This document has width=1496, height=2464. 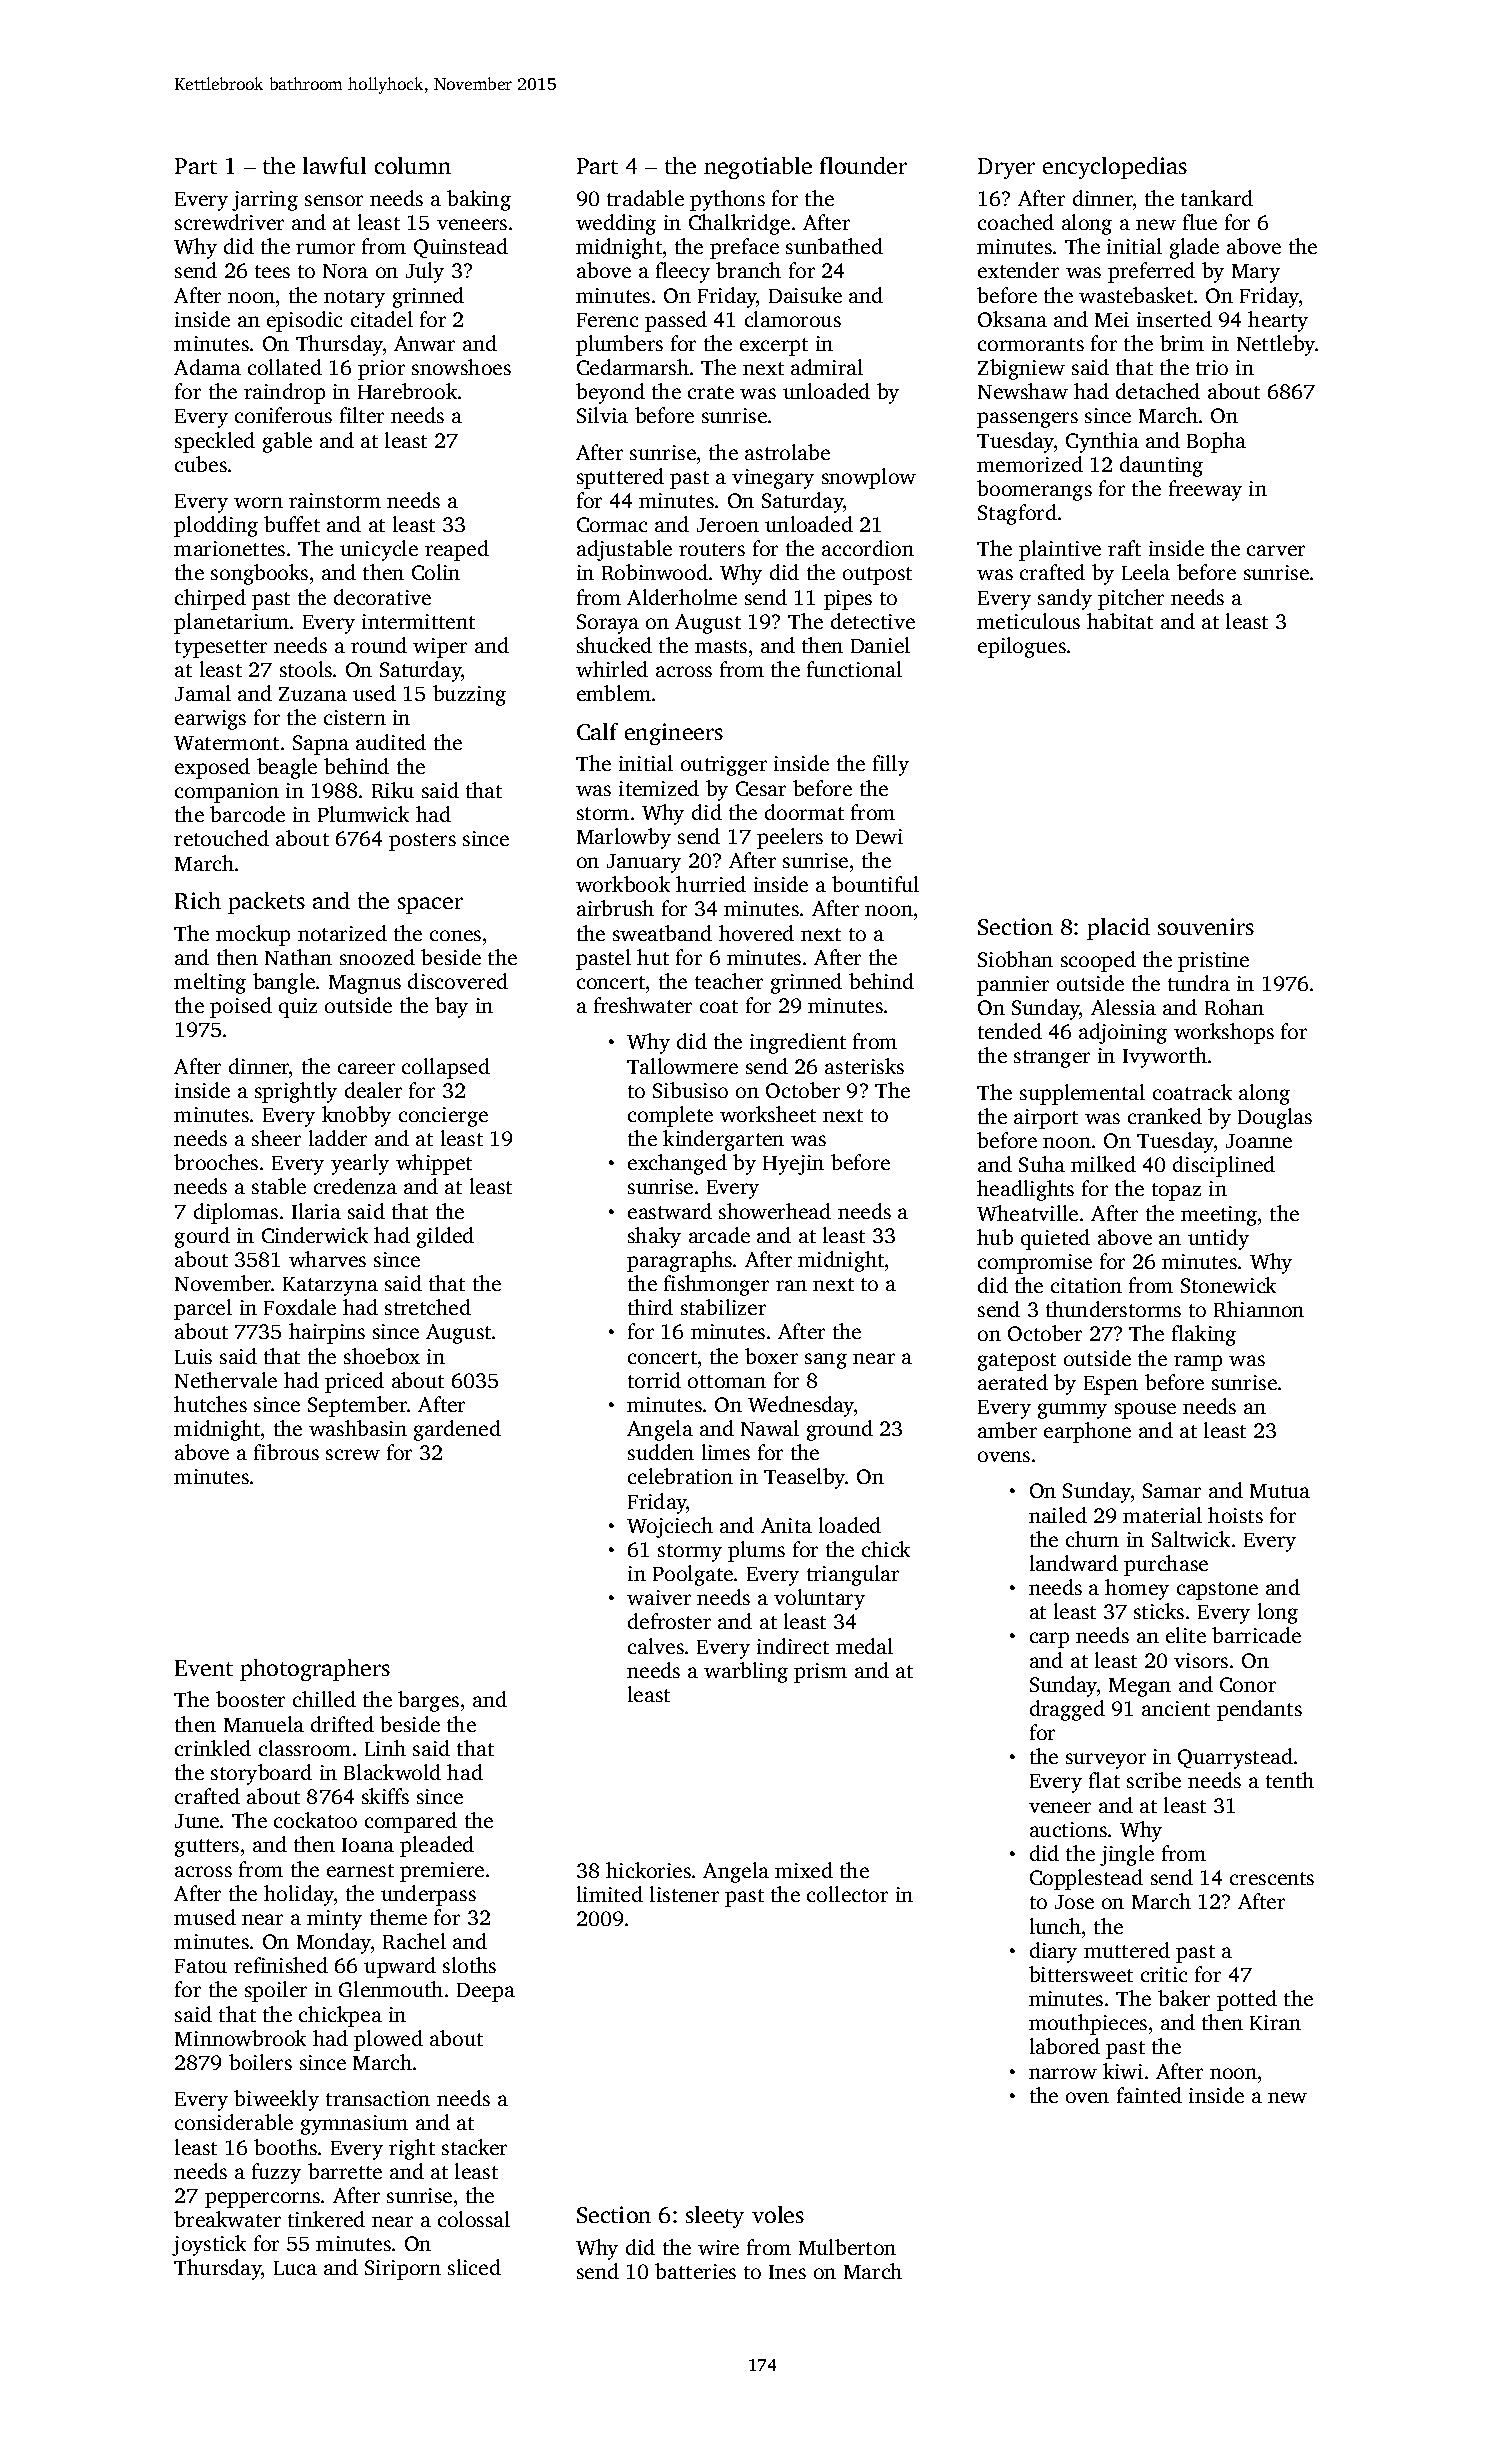 I want to click on tradable, so click(x=645, y=198).
